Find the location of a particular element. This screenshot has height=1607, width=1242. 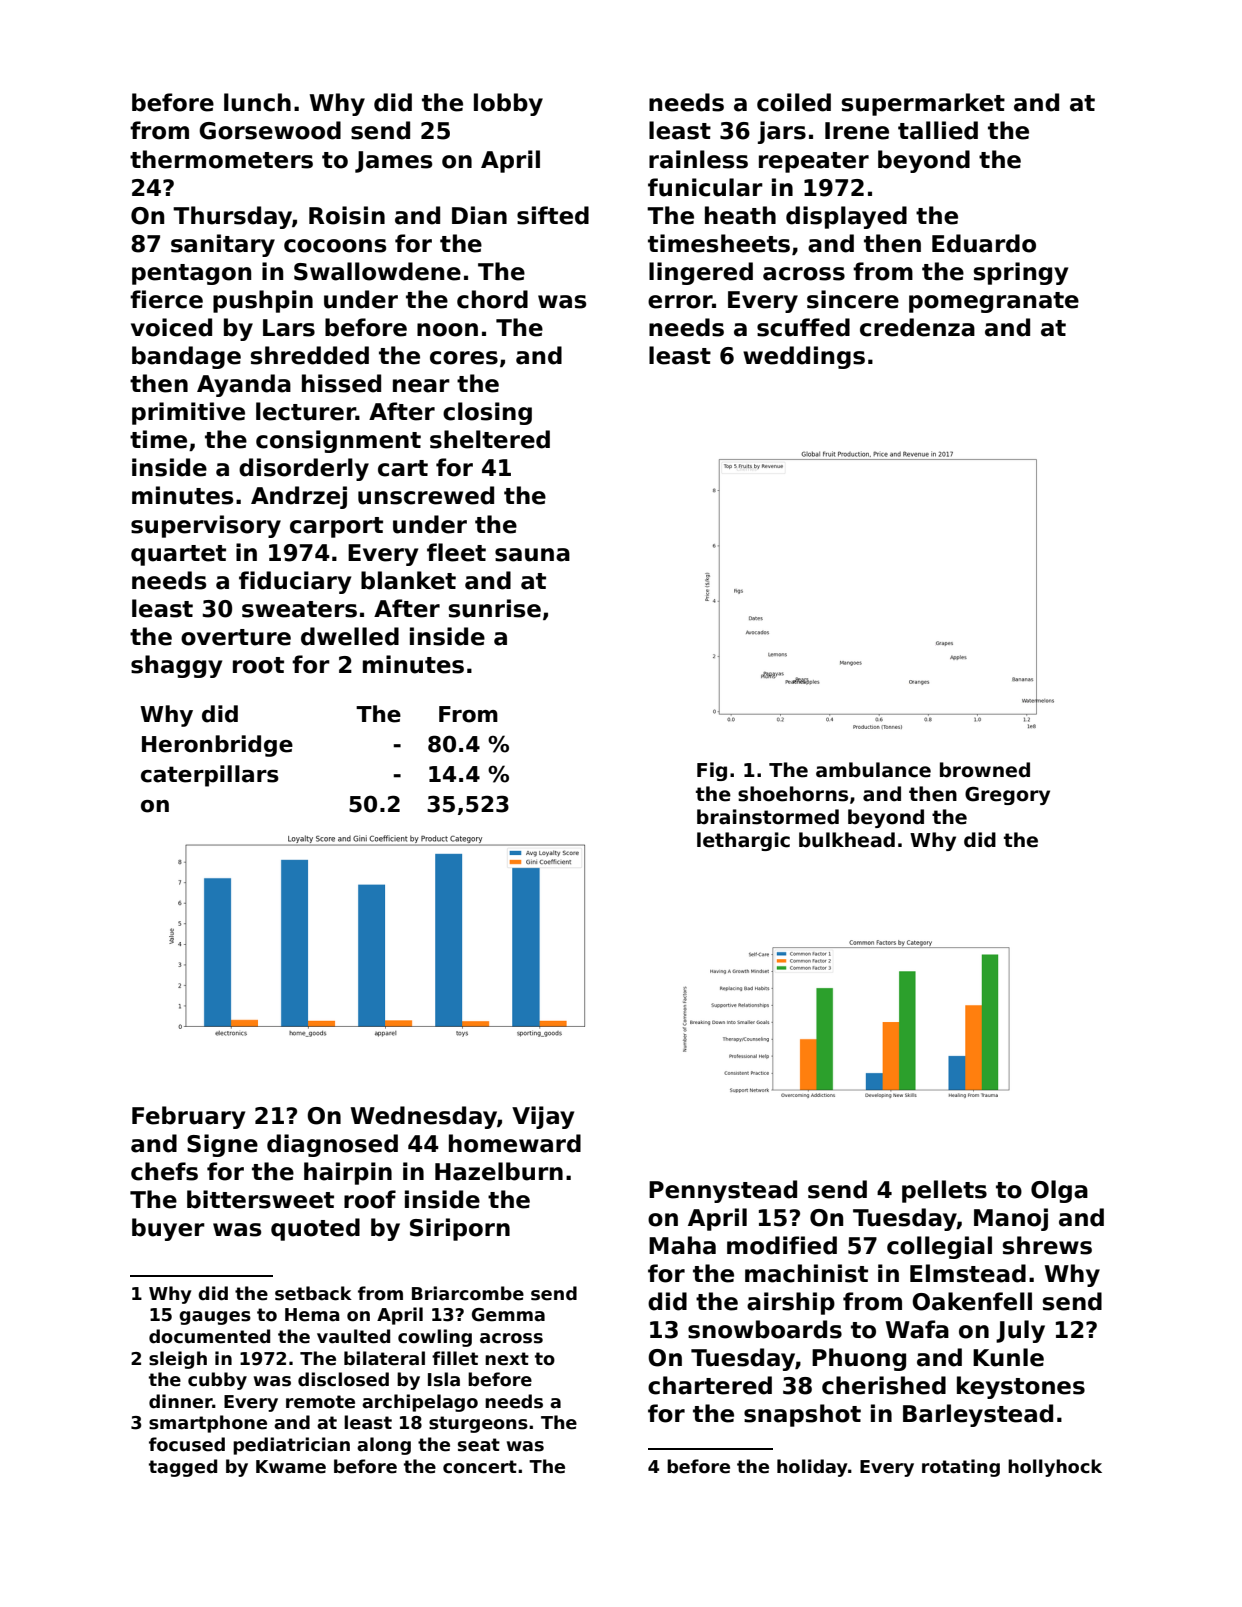

cubby is located at coordinates (217, 1381).
